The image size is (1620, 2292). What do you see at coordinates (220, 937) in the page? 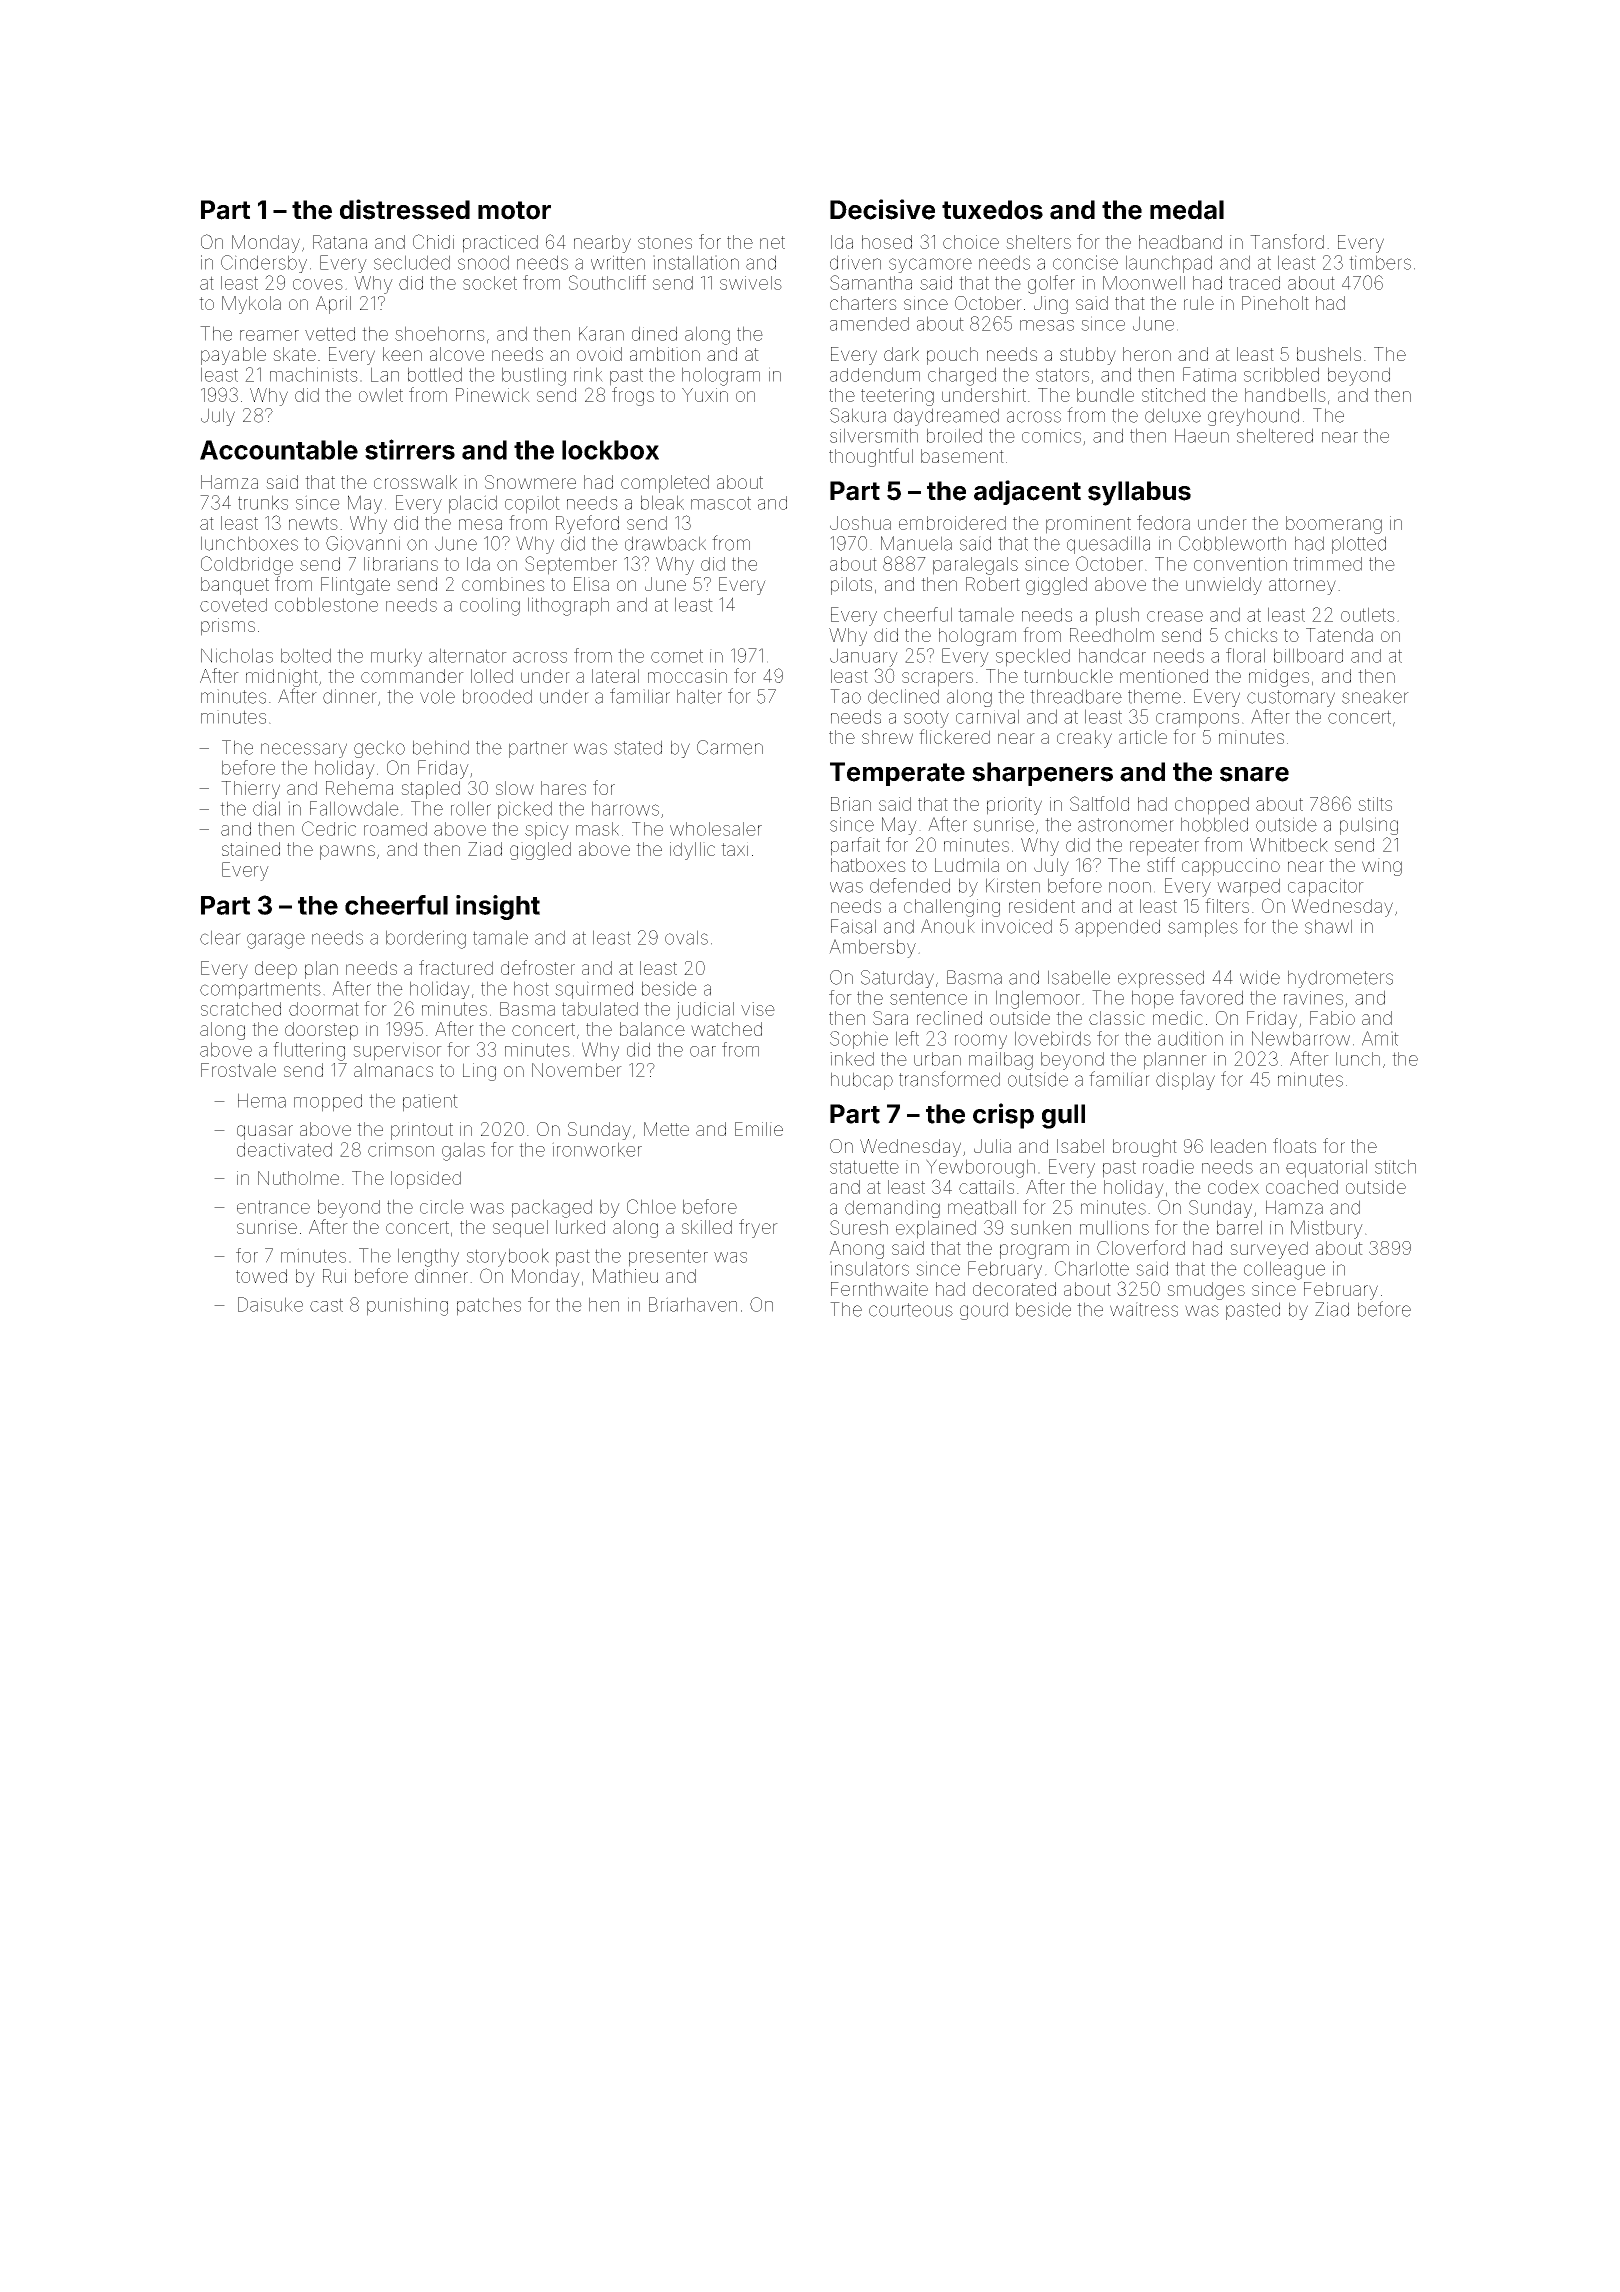
I see `clear` at bounding box center [220, 937].
